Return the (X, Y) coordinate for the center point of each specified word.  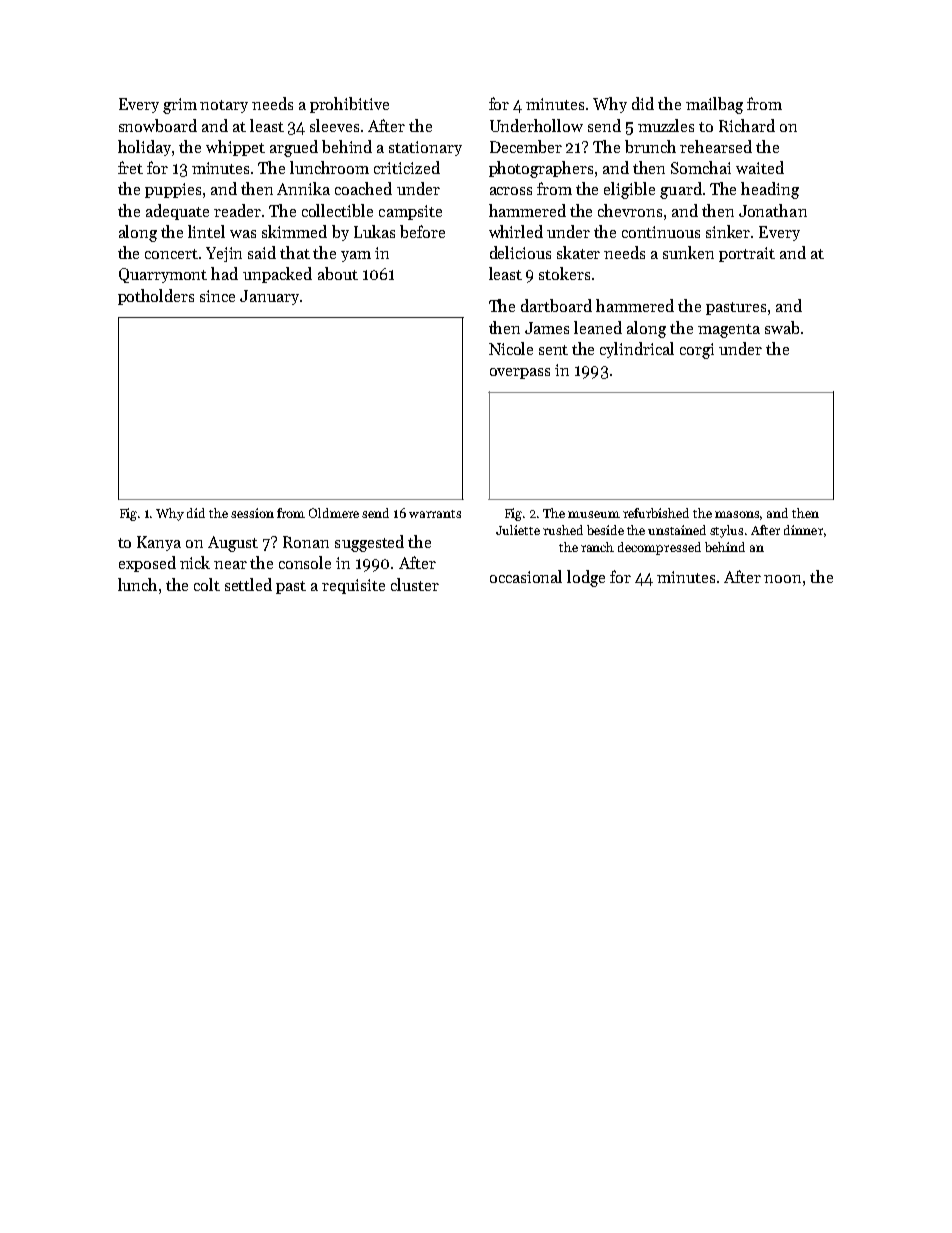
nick (195, 562)
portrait (747, 254)
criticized (407, 167)
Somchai (701, 167)
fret (130, 167)
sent (553, 350)
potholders (156, 297)
